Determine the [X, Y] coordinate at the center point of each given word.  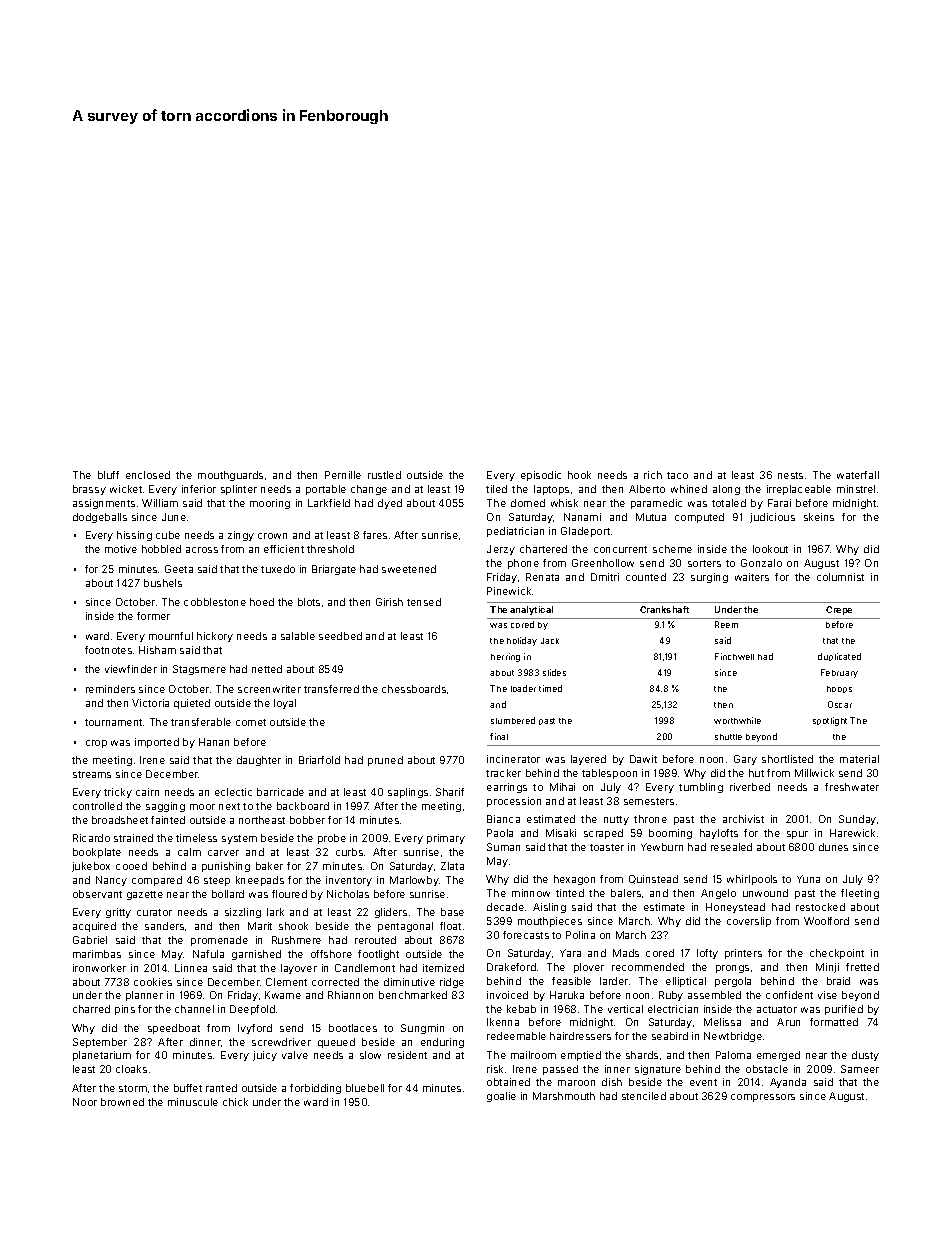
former [153, 616]
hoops [839, 689]
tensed [424, 602]
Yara [570, 953]
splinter [239, 490]
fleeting [860, 894]
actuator [777, 1009]
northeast [262, 820]
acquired [94, 927]
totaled [729, 503]
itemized [443, 968]
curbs [349, 852]
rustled [384, 475]
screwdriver [281, 1042]
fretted [862, 967]
